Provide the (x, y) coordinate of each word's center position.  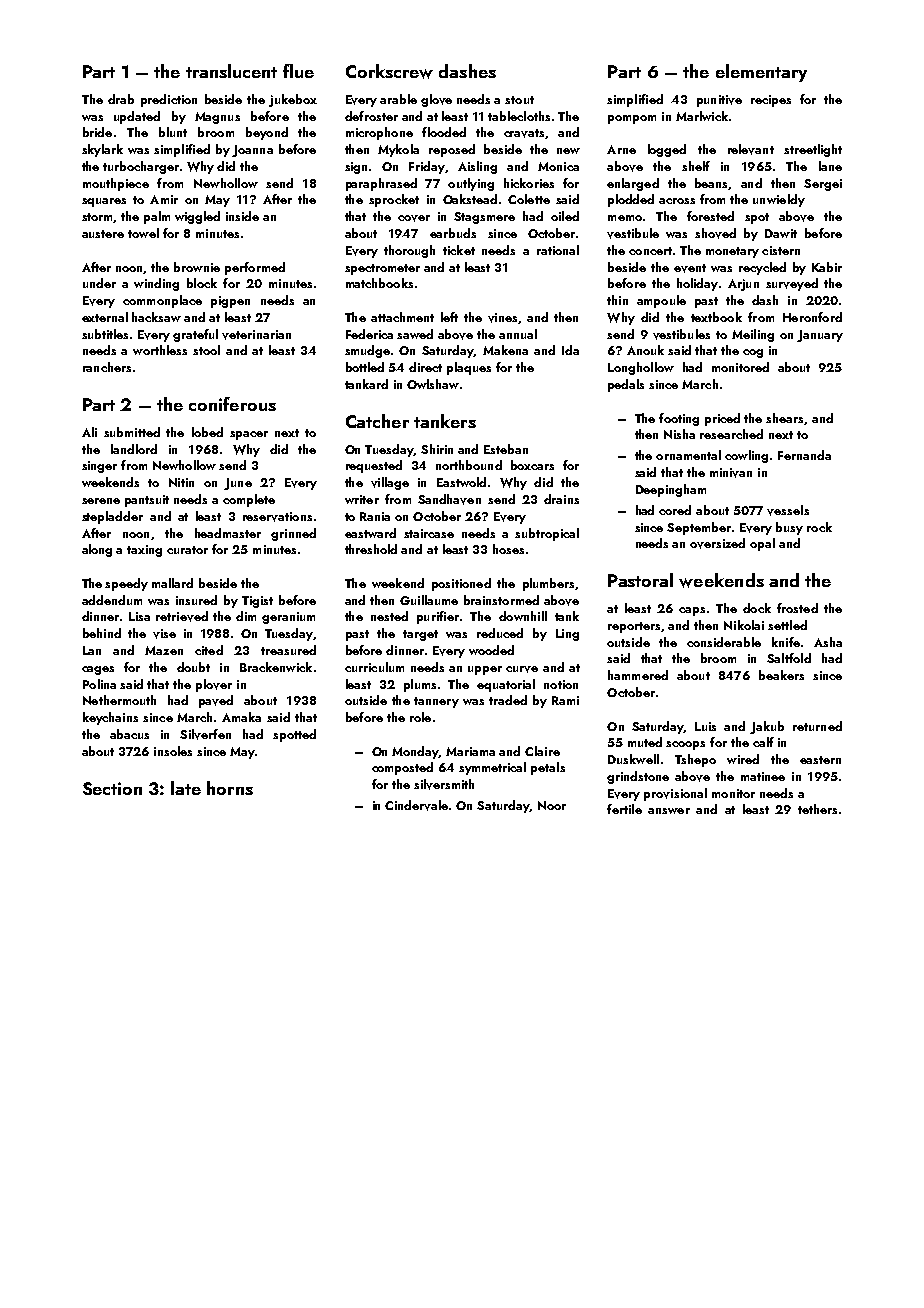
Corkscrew (389, 71)
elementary (761, 73)
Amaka (241, 717)
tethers (817, 809)
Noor (552, 805)
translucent (231, 71)
